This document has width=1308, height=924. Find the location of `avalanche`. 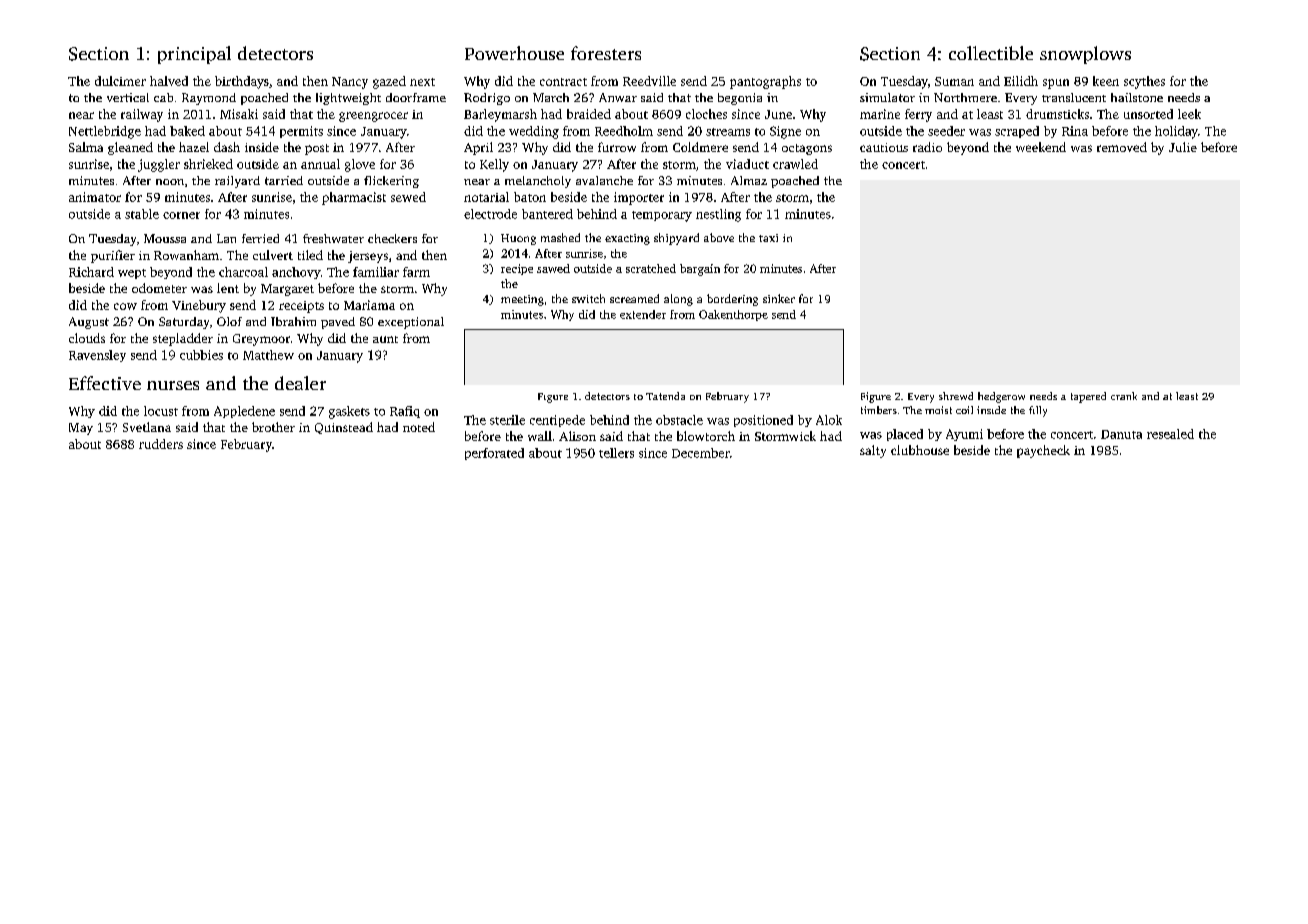

avalanche is located at coordinates (604, 180).
